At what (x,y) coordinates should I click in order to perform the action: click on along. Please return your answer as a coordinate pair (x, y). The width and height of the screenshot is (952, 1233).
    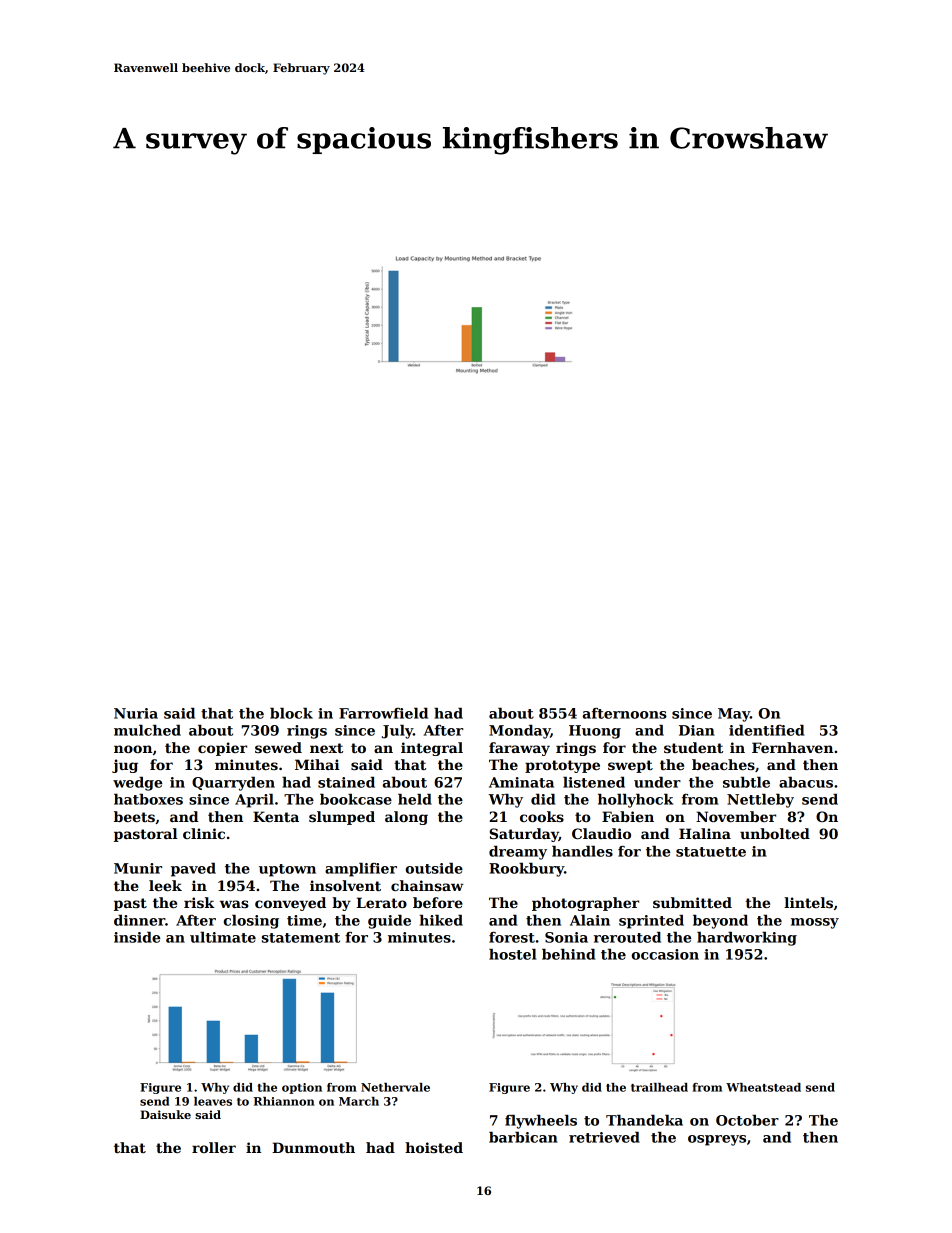
    Looking at the image, I should click on (406, 818).
